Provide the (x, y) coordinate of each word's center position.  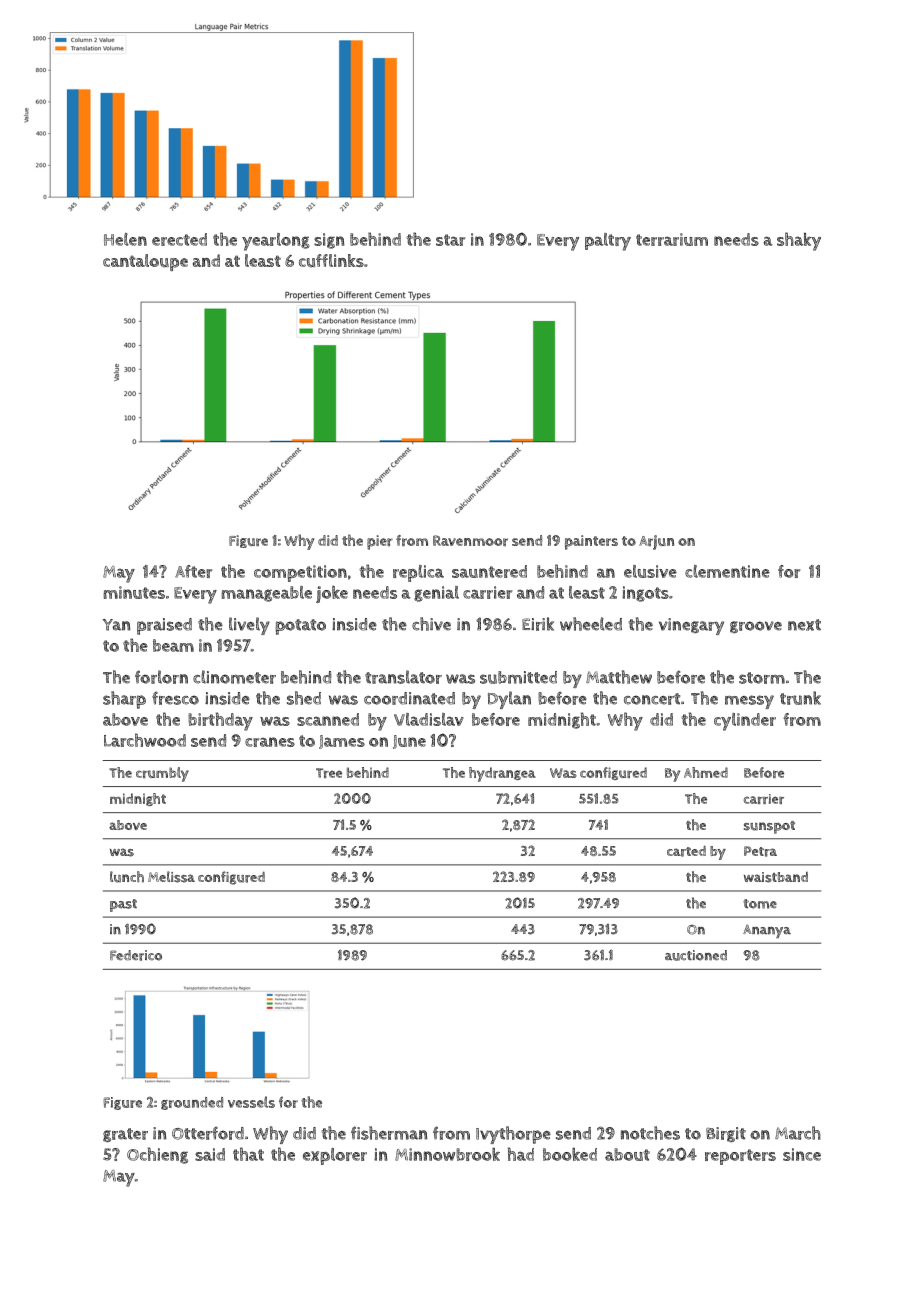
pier (380, 542)
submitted (518, 677)
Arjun (656, 542)
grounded (192, 1103)
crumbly (162, 774)
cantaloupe (145, 262)
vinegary (691, 626)
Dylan (509, 700)
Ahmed (706, 772)
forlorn (161, 677)
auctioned (696, 955)
